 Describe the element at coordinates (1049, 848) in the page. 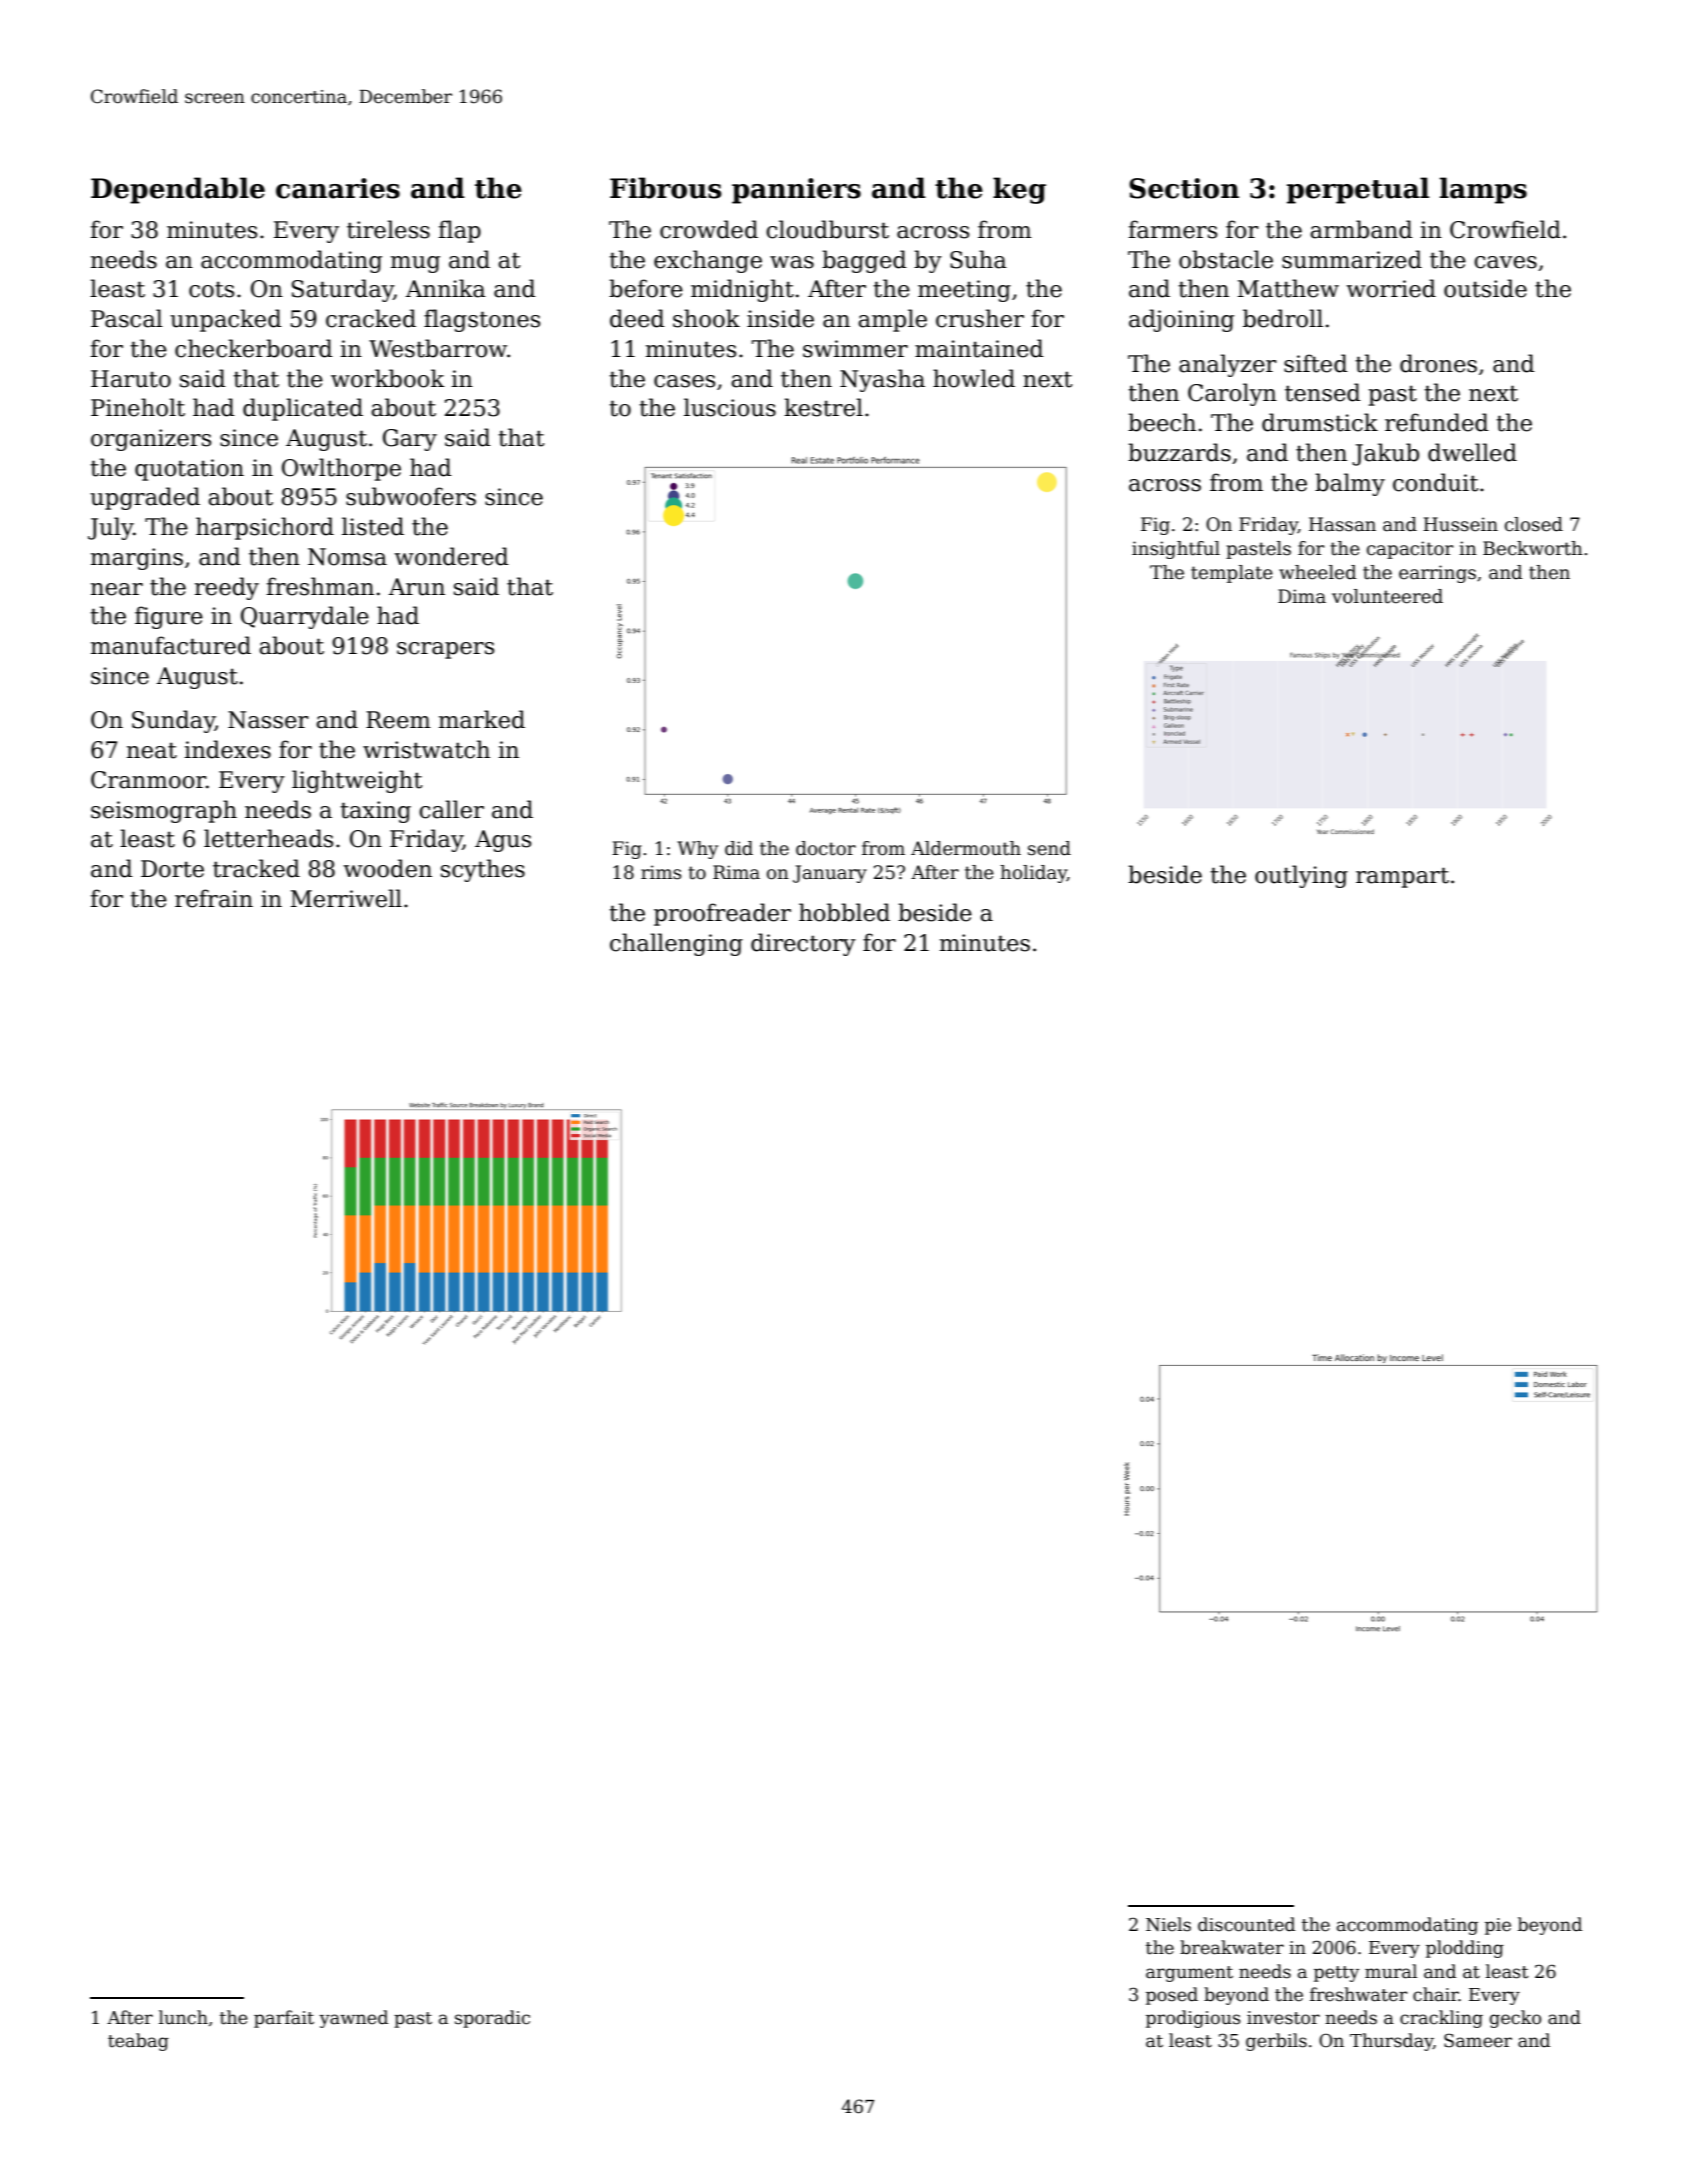

I see `send` at that location.
